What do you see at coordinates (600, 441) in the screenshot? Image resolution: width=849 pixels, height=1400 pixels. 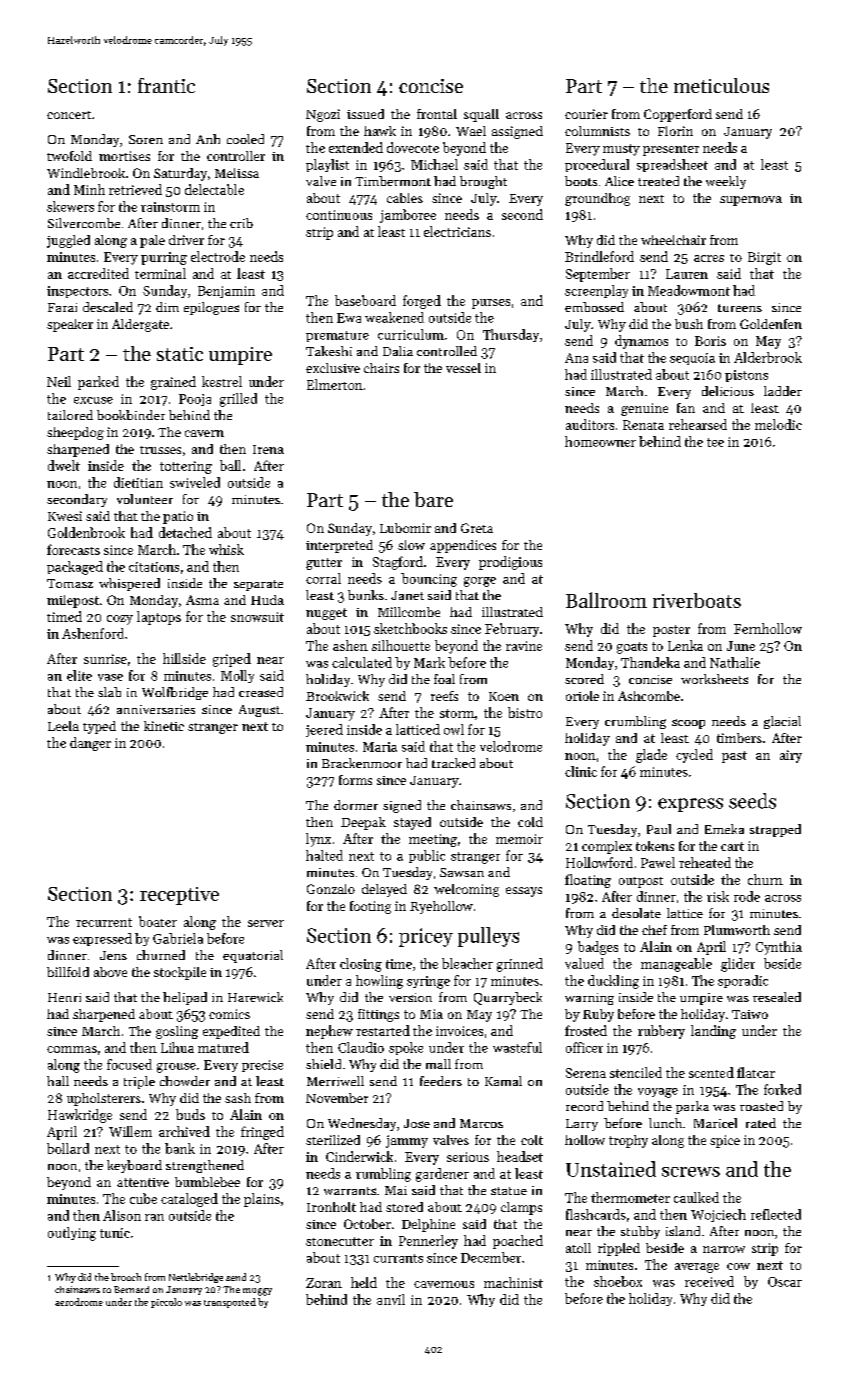 I see `homeowner` at bounding box center [600, 441].
